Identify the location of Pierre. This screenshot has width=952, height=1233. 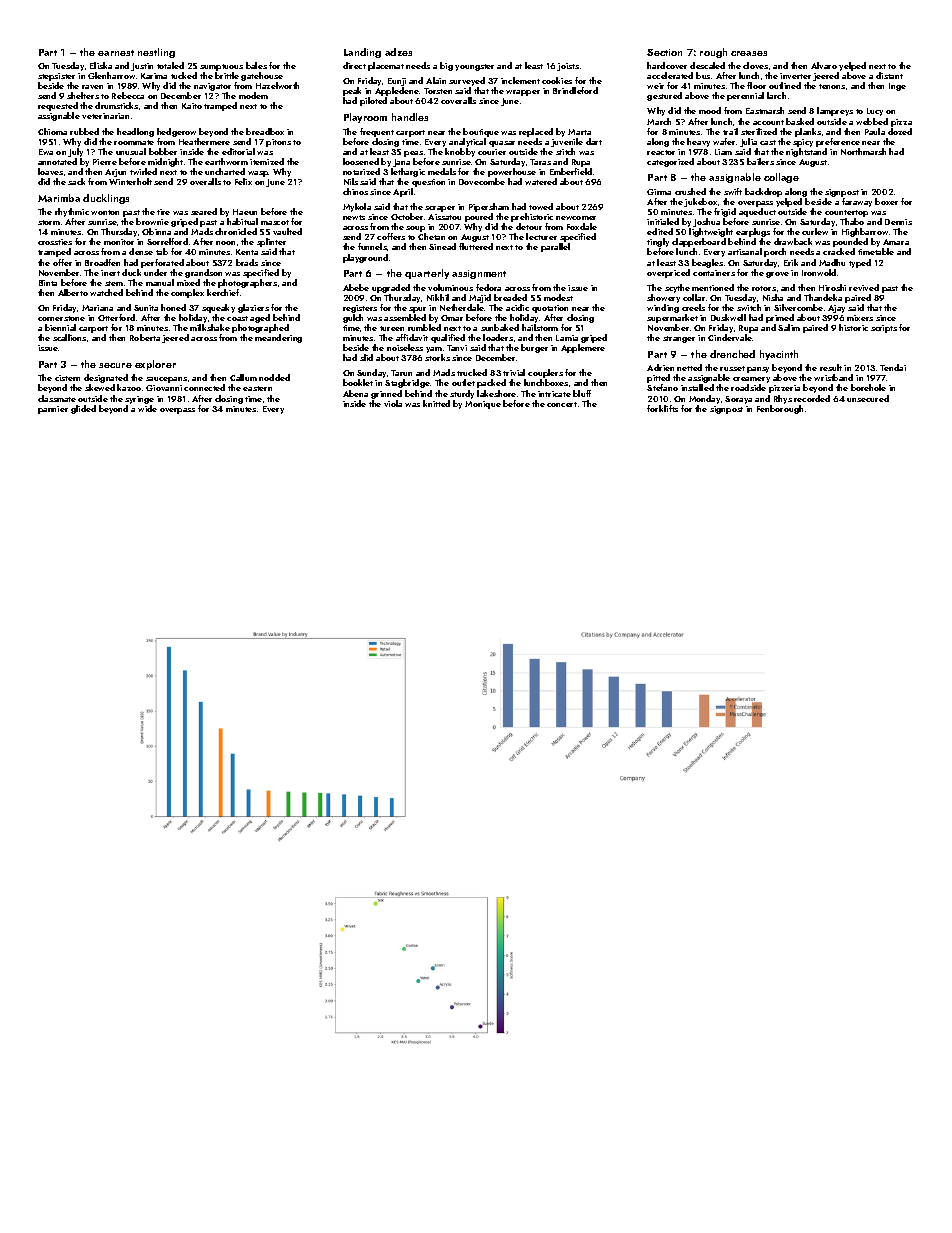
(105, 162).
